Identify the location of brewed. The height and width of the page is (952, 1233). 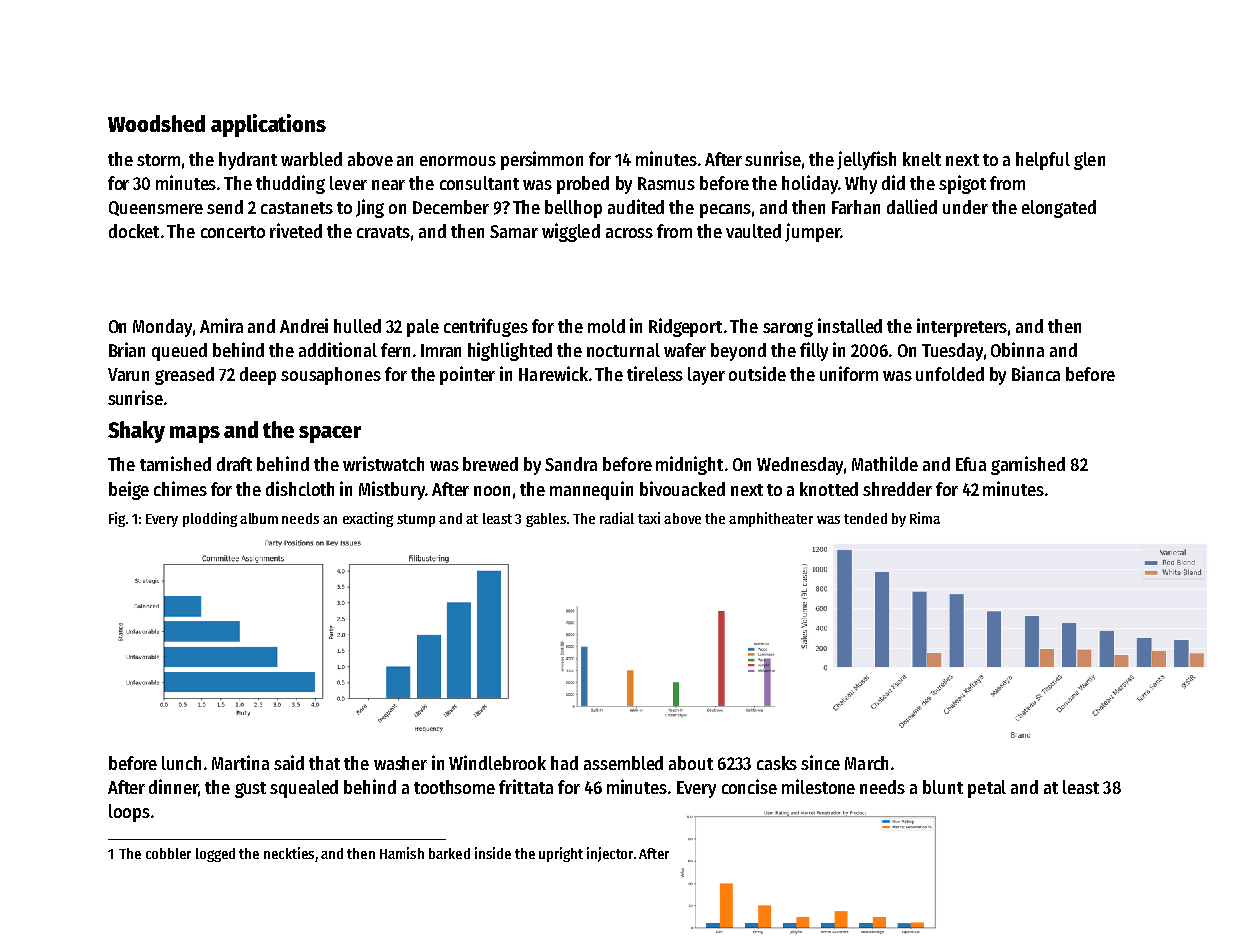
(490, 464).
